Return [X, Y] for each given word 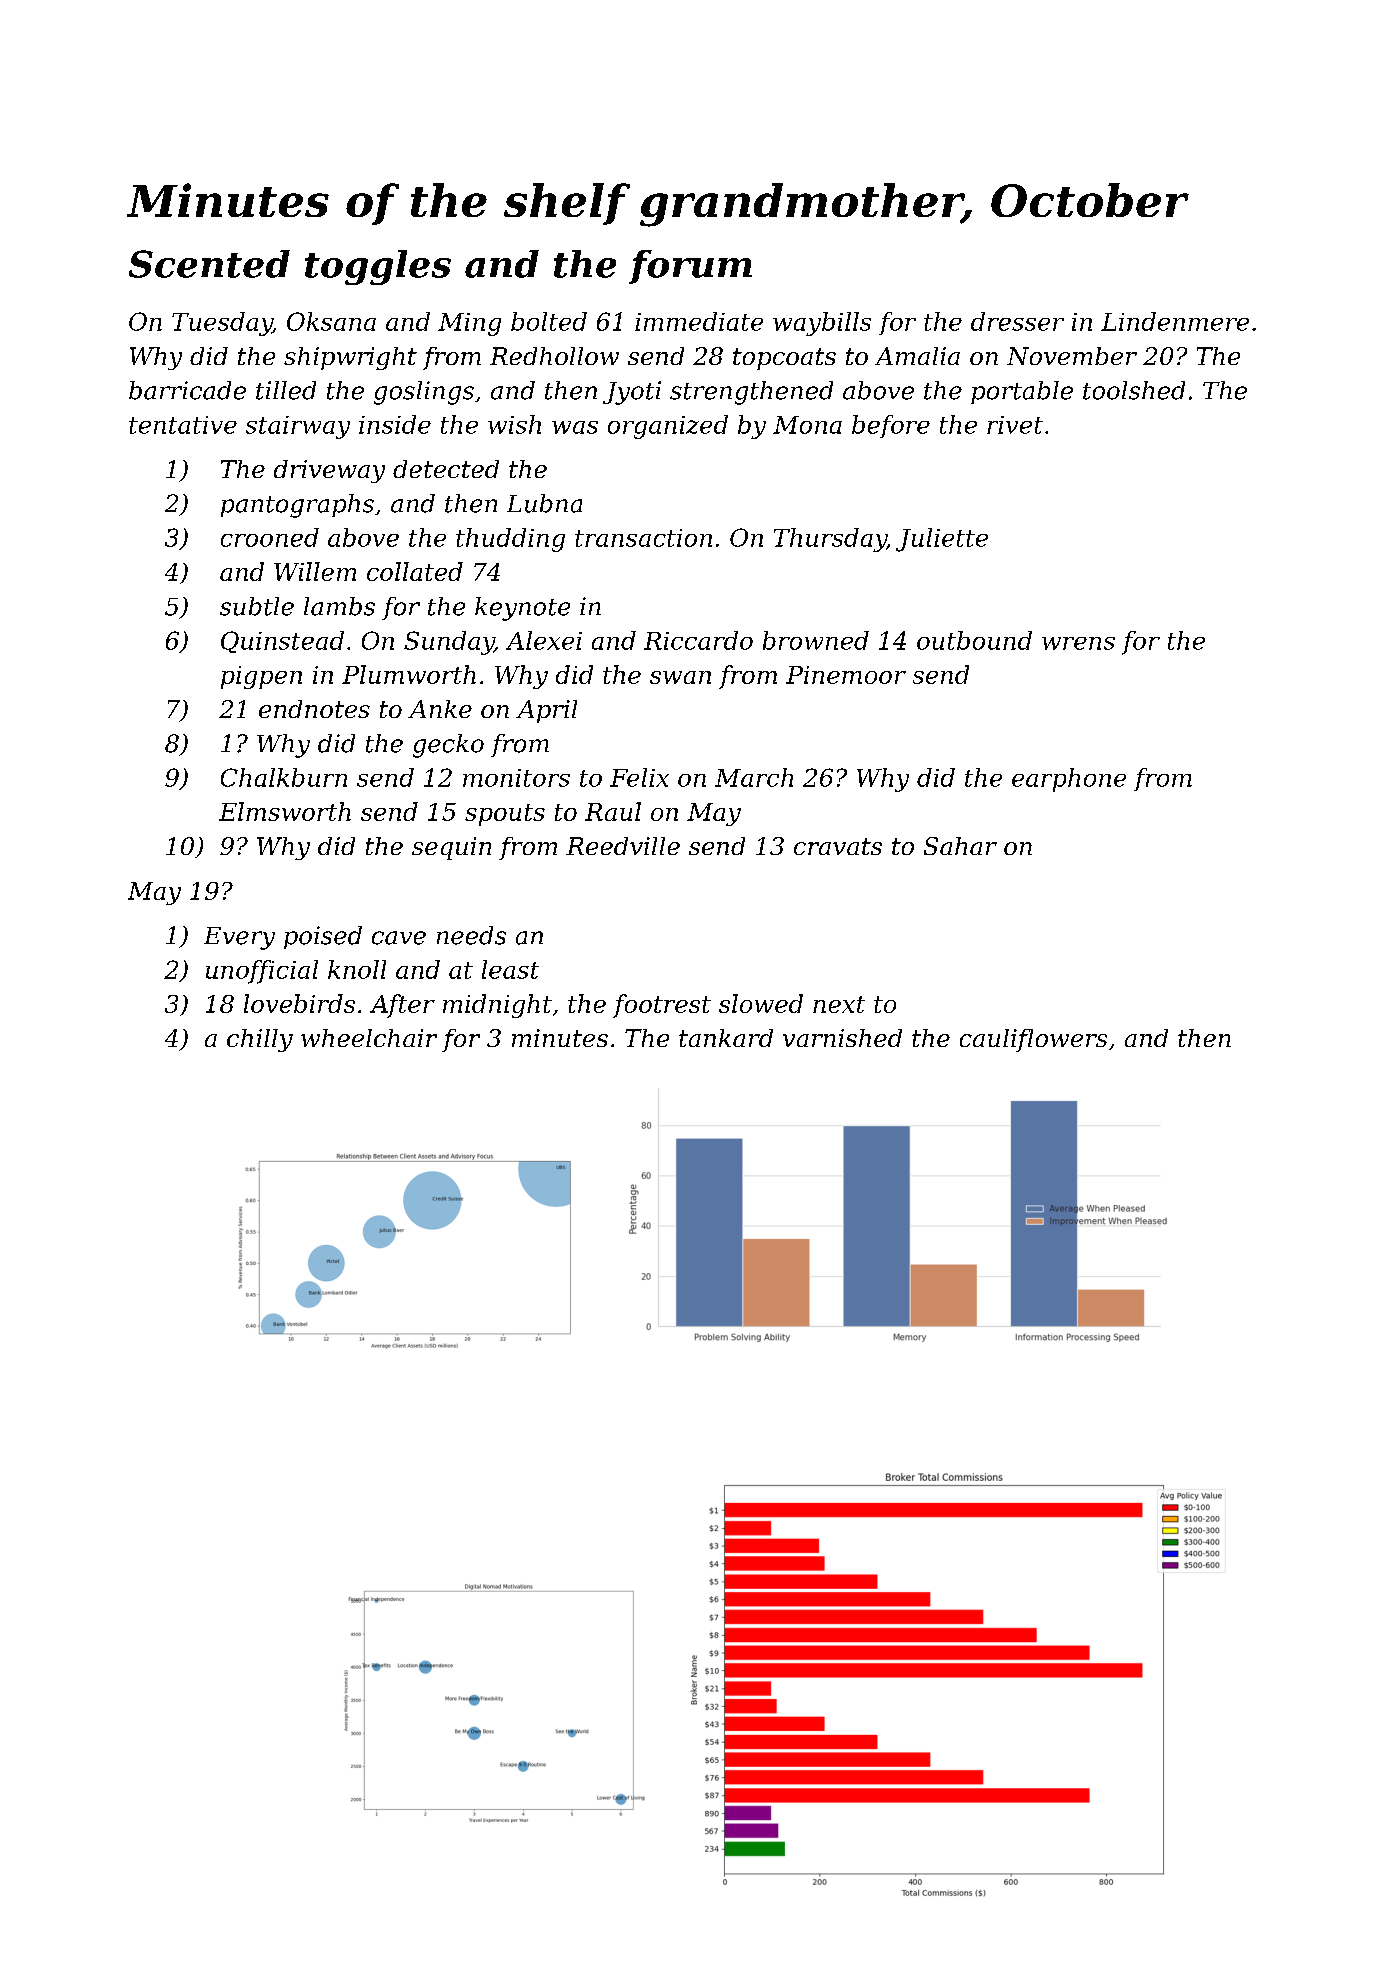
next [839, 1004]
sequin [451, 848]
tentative [183, 425]
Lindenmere [1175, 321]
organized [668, 427]
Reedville [623, 846]
